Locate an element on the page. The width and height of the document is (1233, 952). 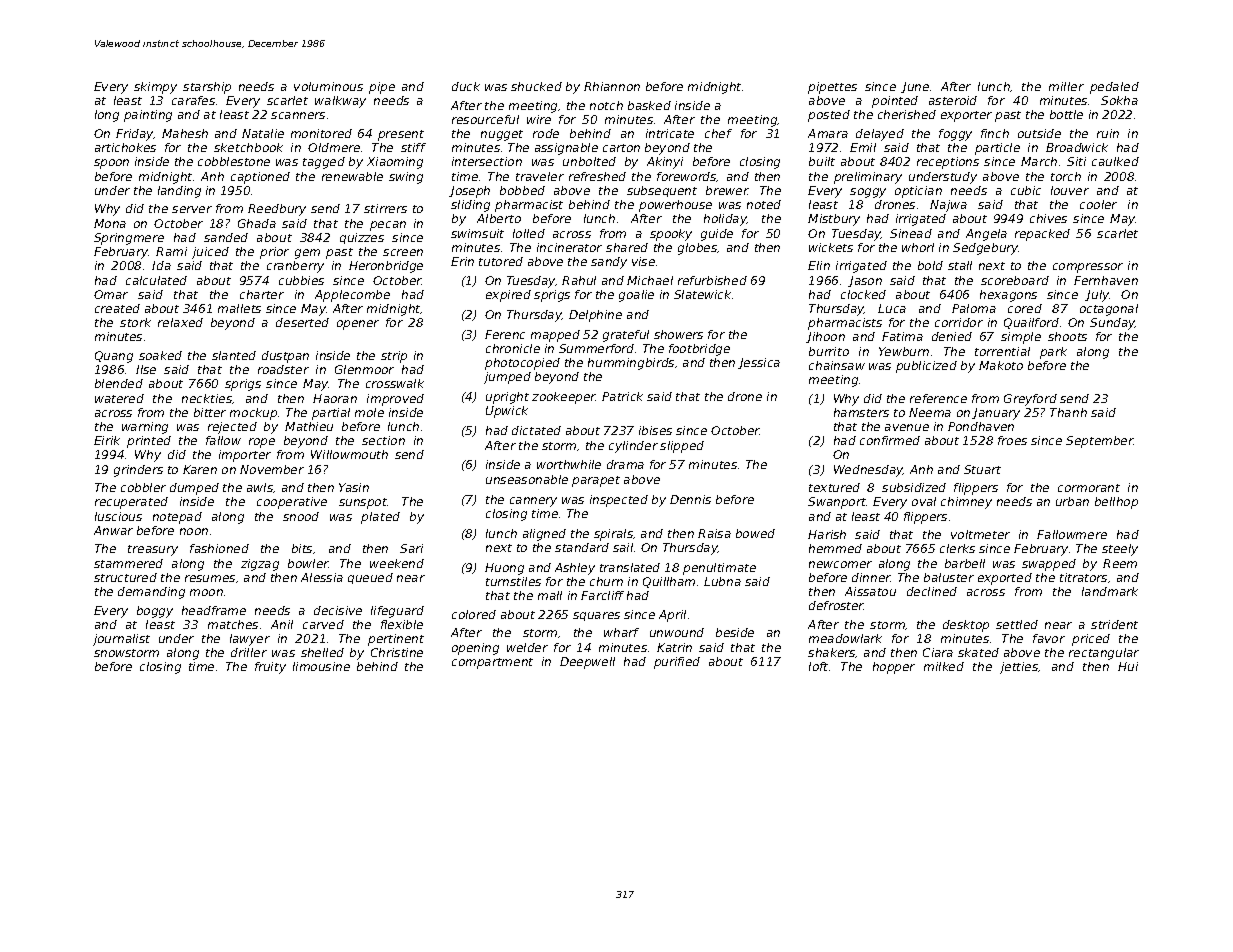
Willowmouth is located at coordinates (349, 454).
